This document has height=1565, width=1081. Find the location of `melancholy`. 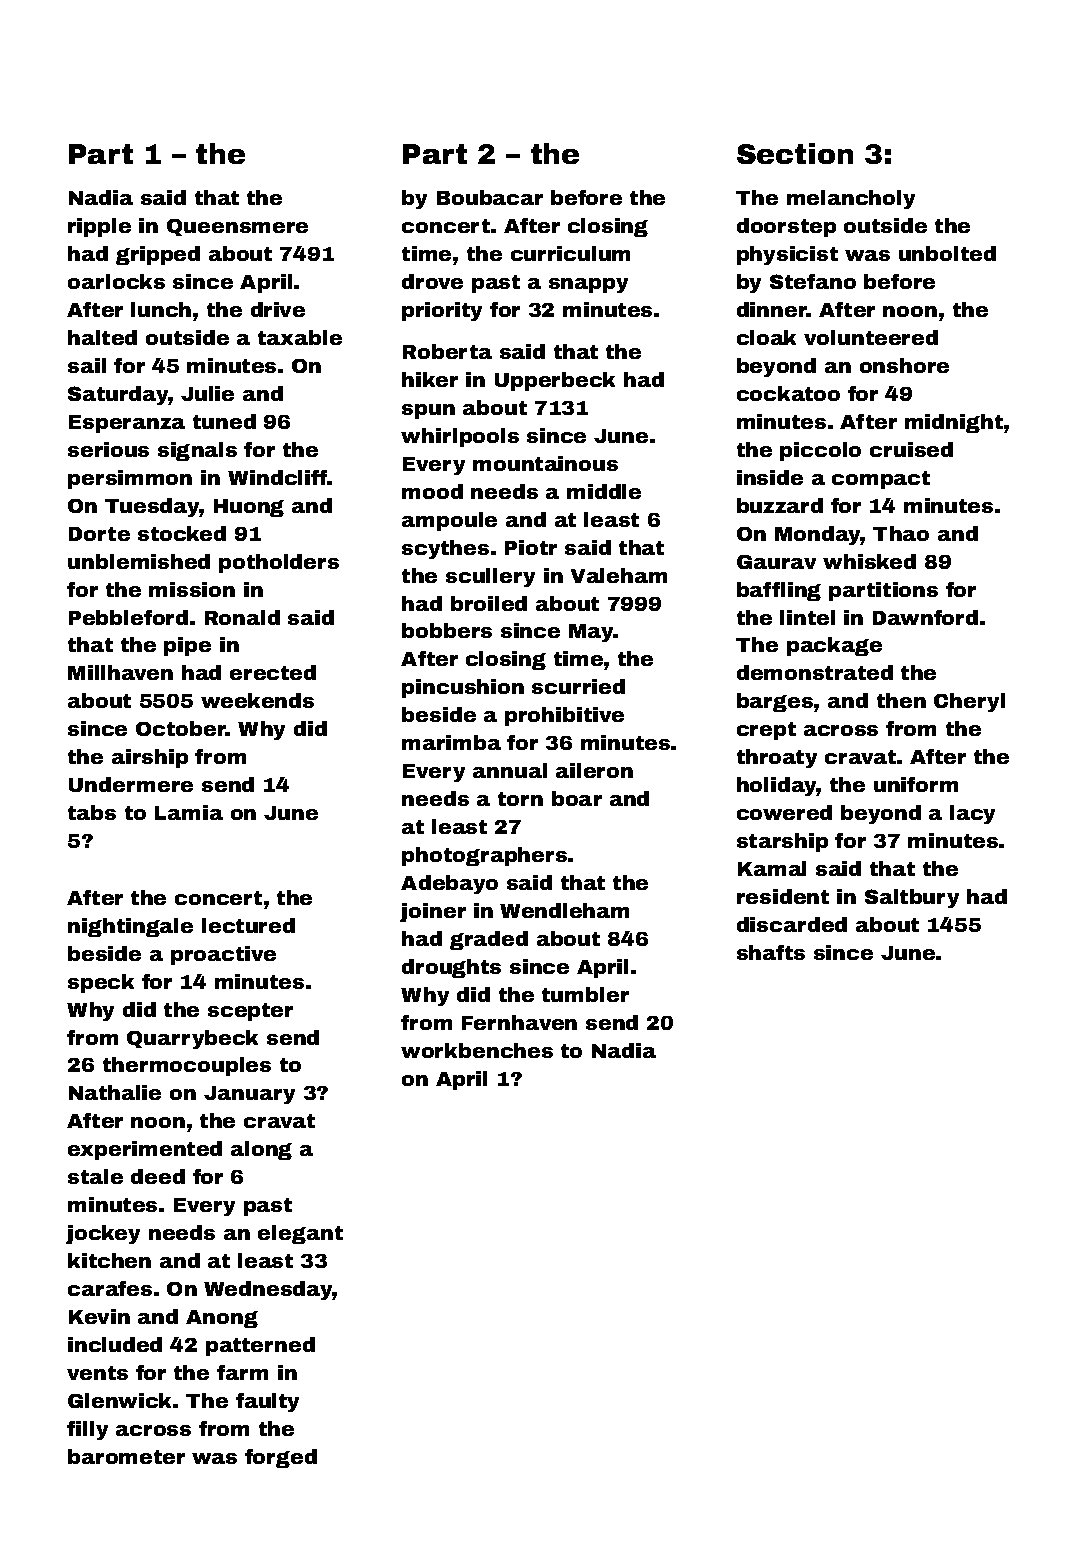

melancholy is located at coordinates (851, 199).
